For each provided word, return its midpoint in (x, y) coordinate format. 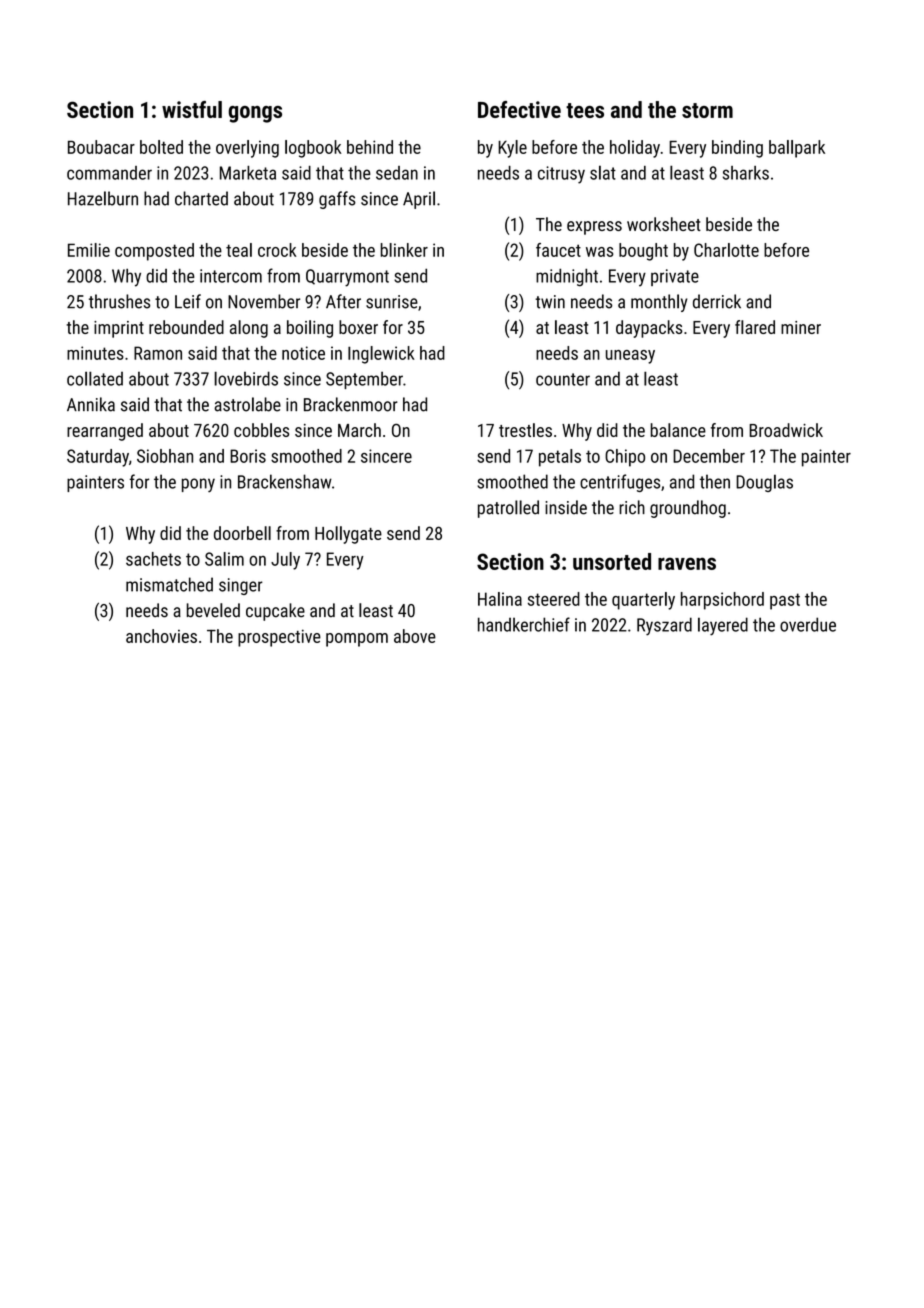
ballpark (797, 149)
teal (239, 250)
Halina (500, 599)
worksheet (664, 224)
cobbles (261, 430)
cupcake (275, 612)
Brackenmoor (351, 404)
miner (801, 327)
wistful (192, 109)
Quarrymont (347, 278)
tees (585, 110)
